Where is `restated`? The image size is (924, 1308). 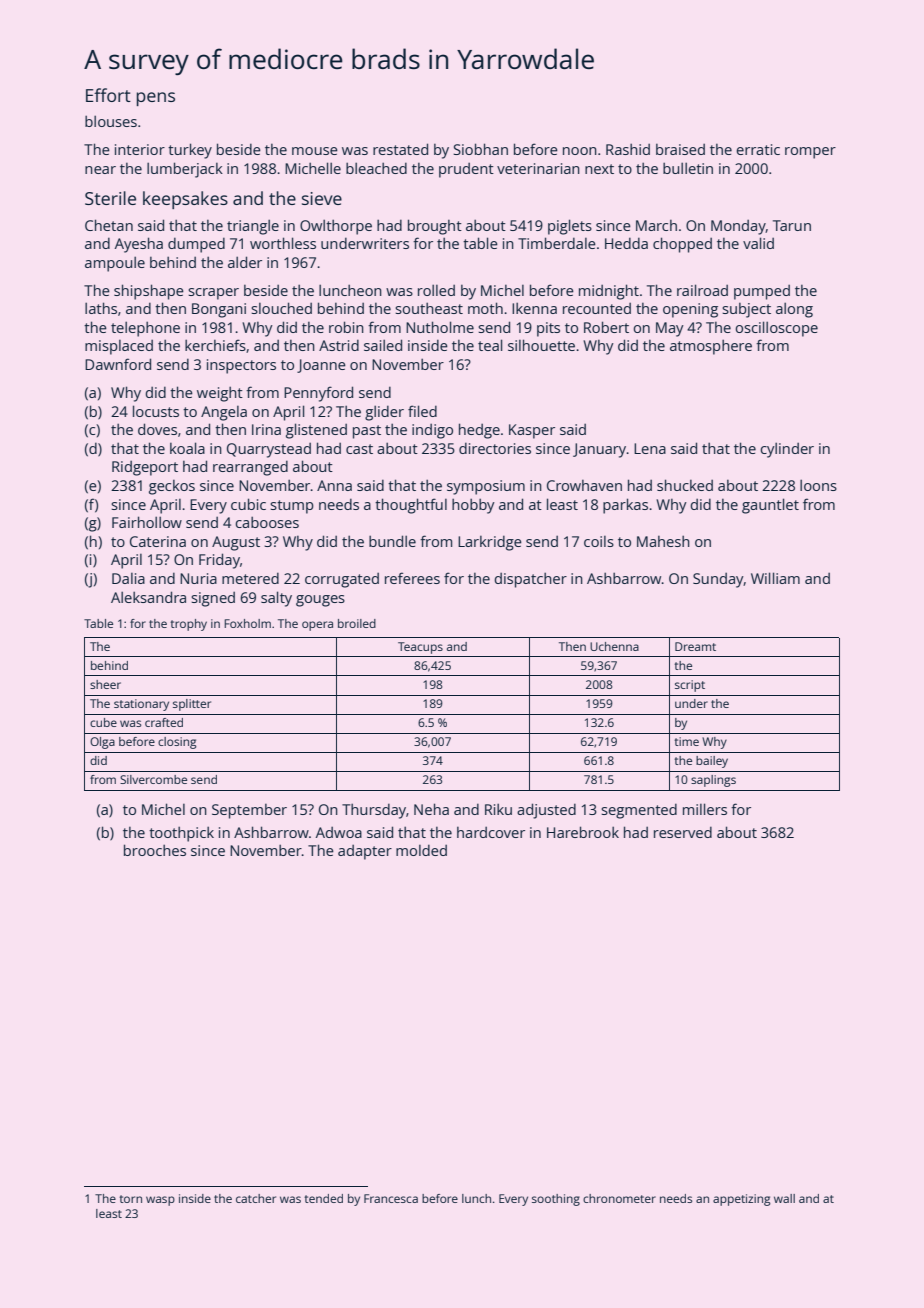
restated is located at coordinates (400, 149).
